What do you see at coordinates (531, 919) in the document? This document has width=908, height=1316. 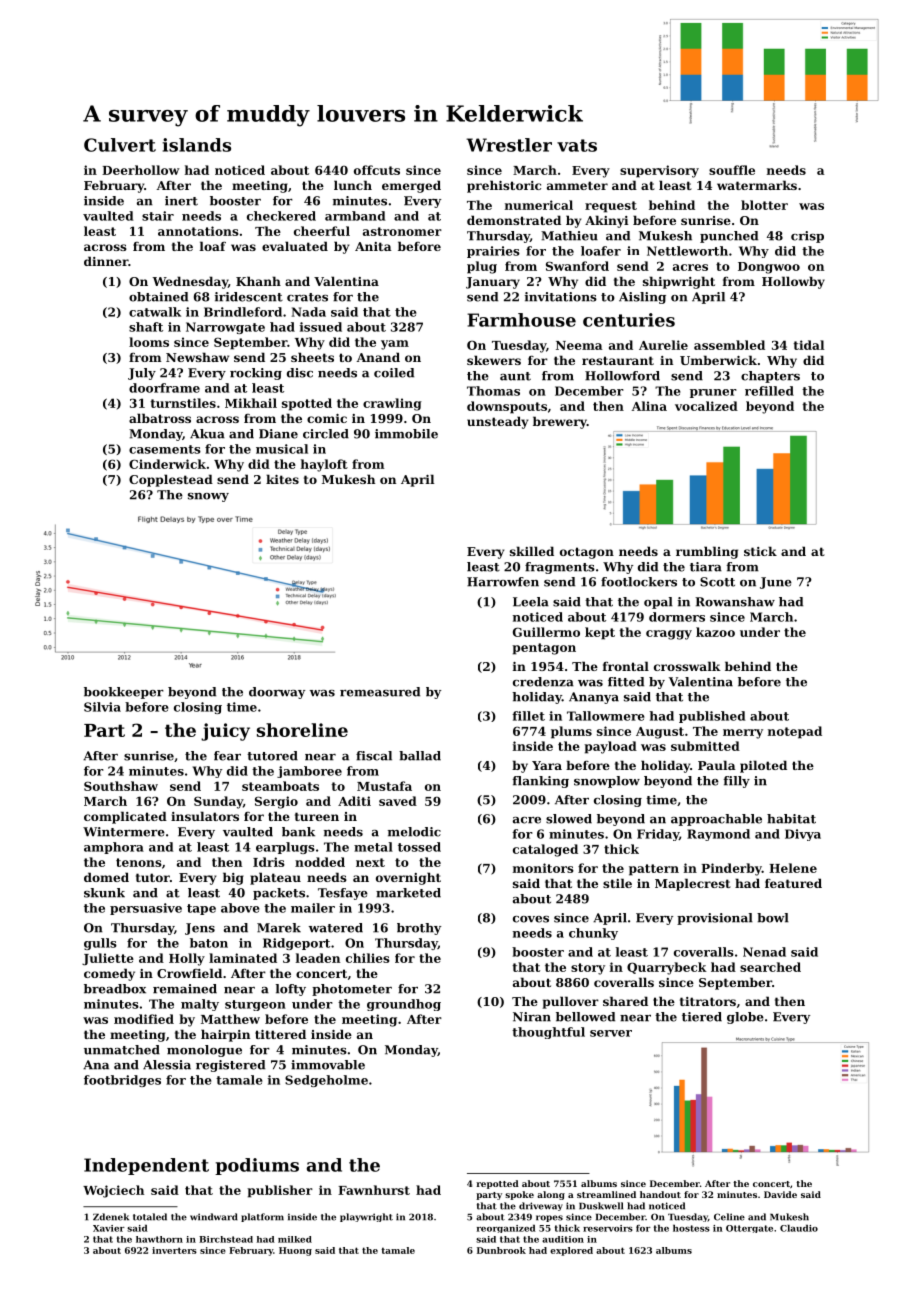 I see `coves` at bounding box center [531, 919].
